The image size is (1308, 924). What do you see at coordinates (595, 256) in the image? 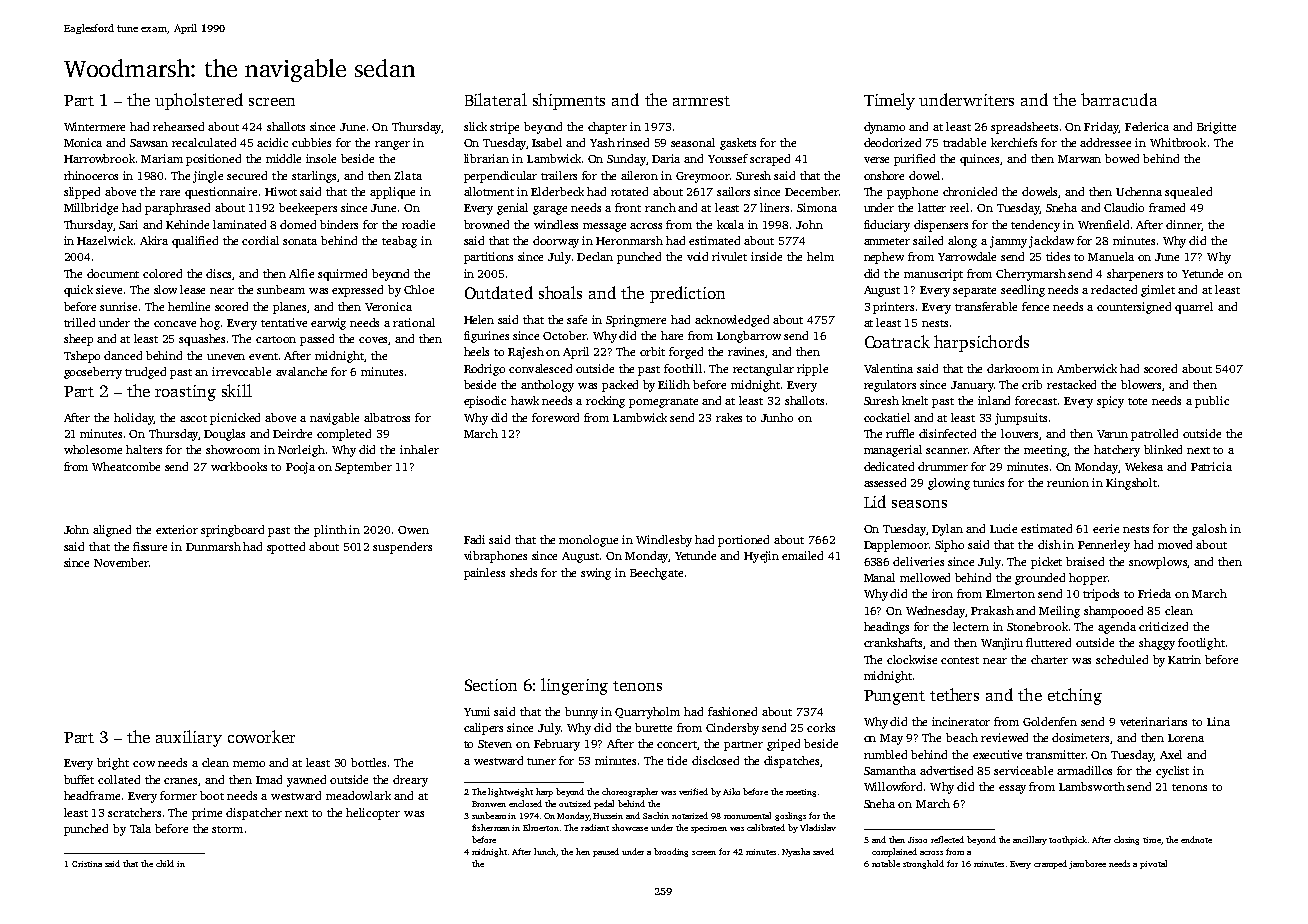
I see `Declan` at bounding box center [595, 256].
